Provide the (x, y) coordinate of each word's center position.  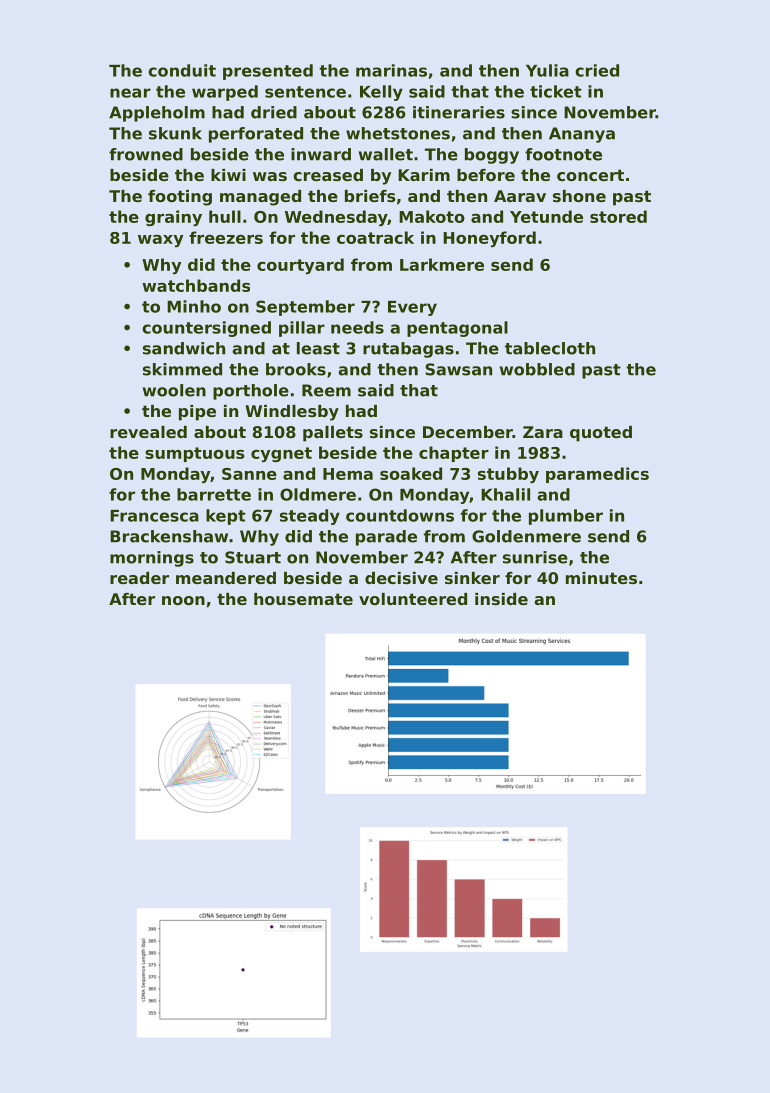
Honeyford (489, 239)
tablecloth (550, 348)
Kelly (381, 93)
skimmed (182, 369)
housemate (303, 599)
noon (183, 600)
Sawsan (458, 369)
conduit (182, 70)
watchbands (196, 285)
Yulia (547, 70)
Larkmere (442, 264)
